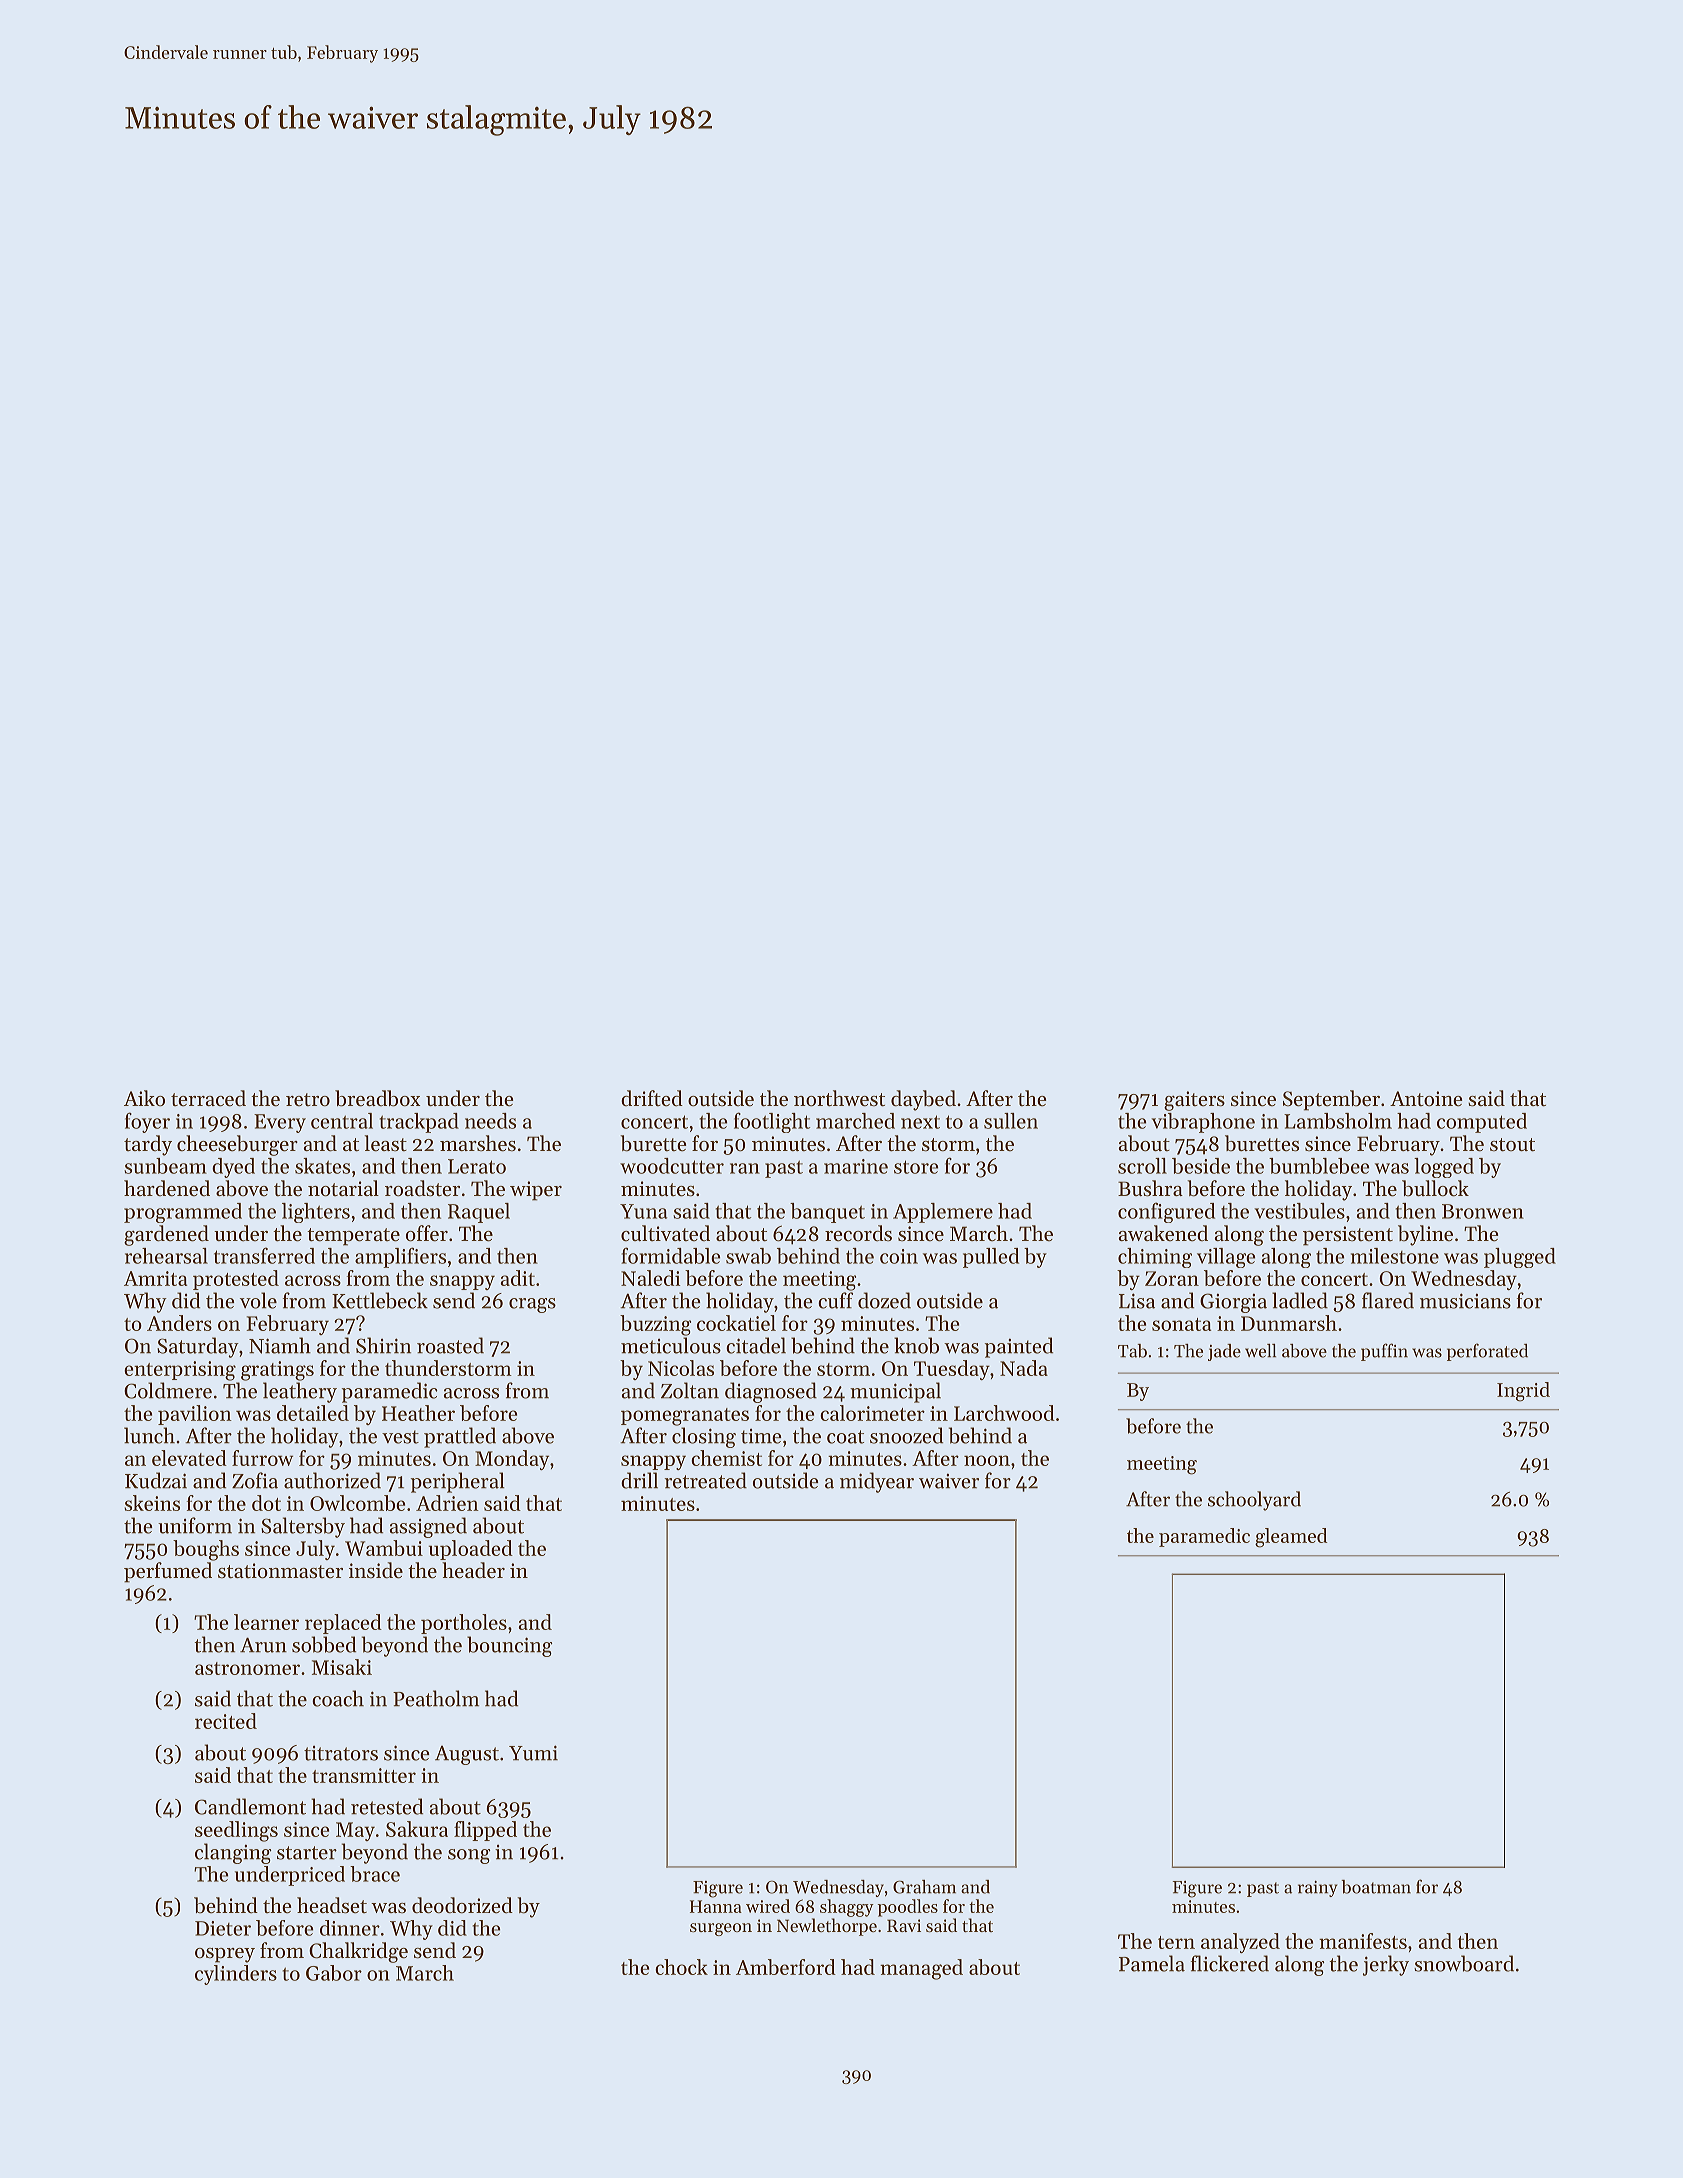  Describe the element at coordinates (839, 1098) in the document. I see `northwest` at that location.
